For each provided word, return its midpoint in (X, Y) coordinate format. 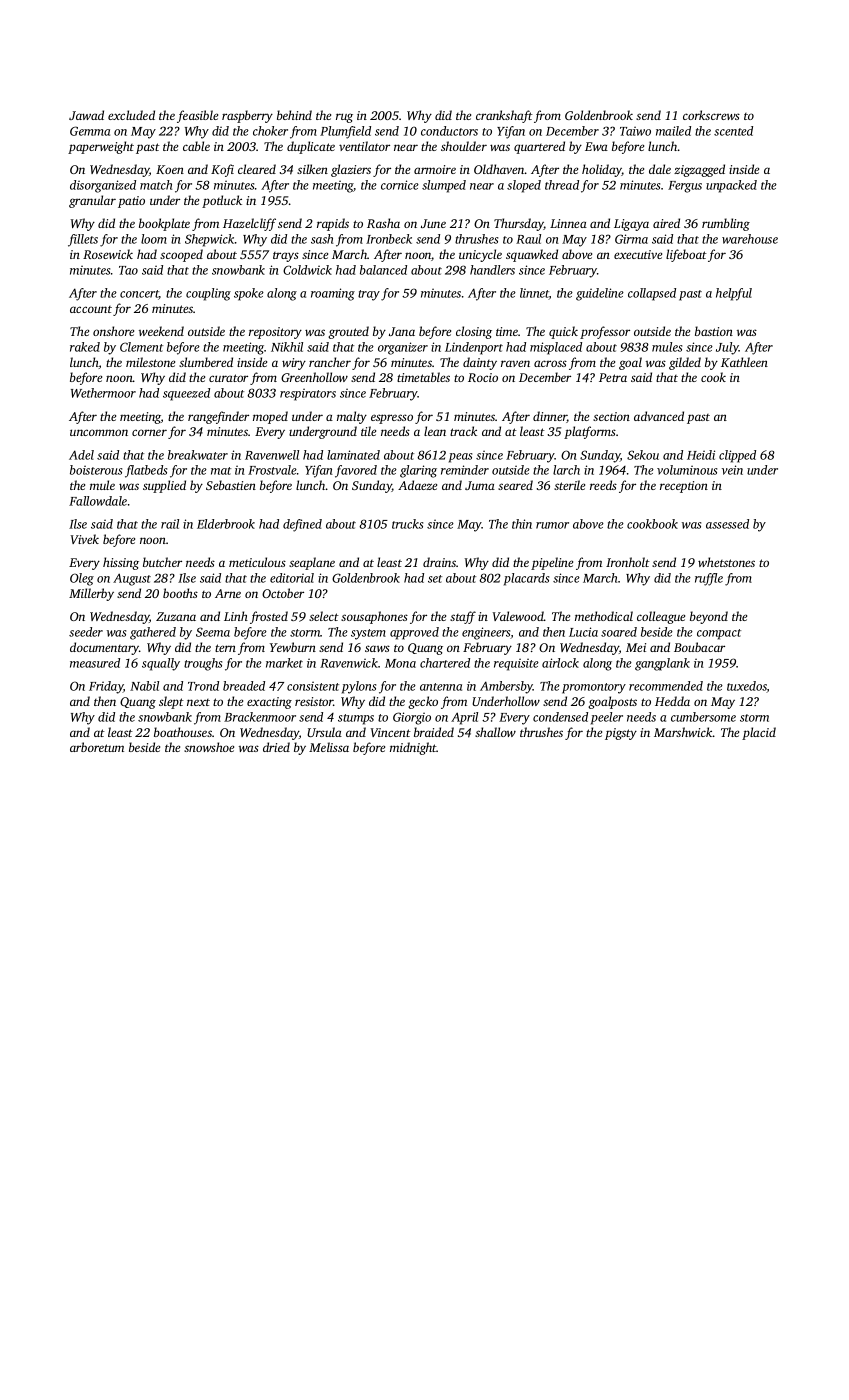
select (324, 616)
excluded (131, 115)
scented (733, 131)
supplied (164, 486)
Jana (402, 331)
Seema (213, 632)
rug (344, 118)
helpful (734, 294)
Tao (128, 270)
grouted (348, 332)
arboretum (97, 747)
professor (605, 332)
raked (85, 347)
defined (302, 525)
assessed (727, 524)
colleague (661, 617)
